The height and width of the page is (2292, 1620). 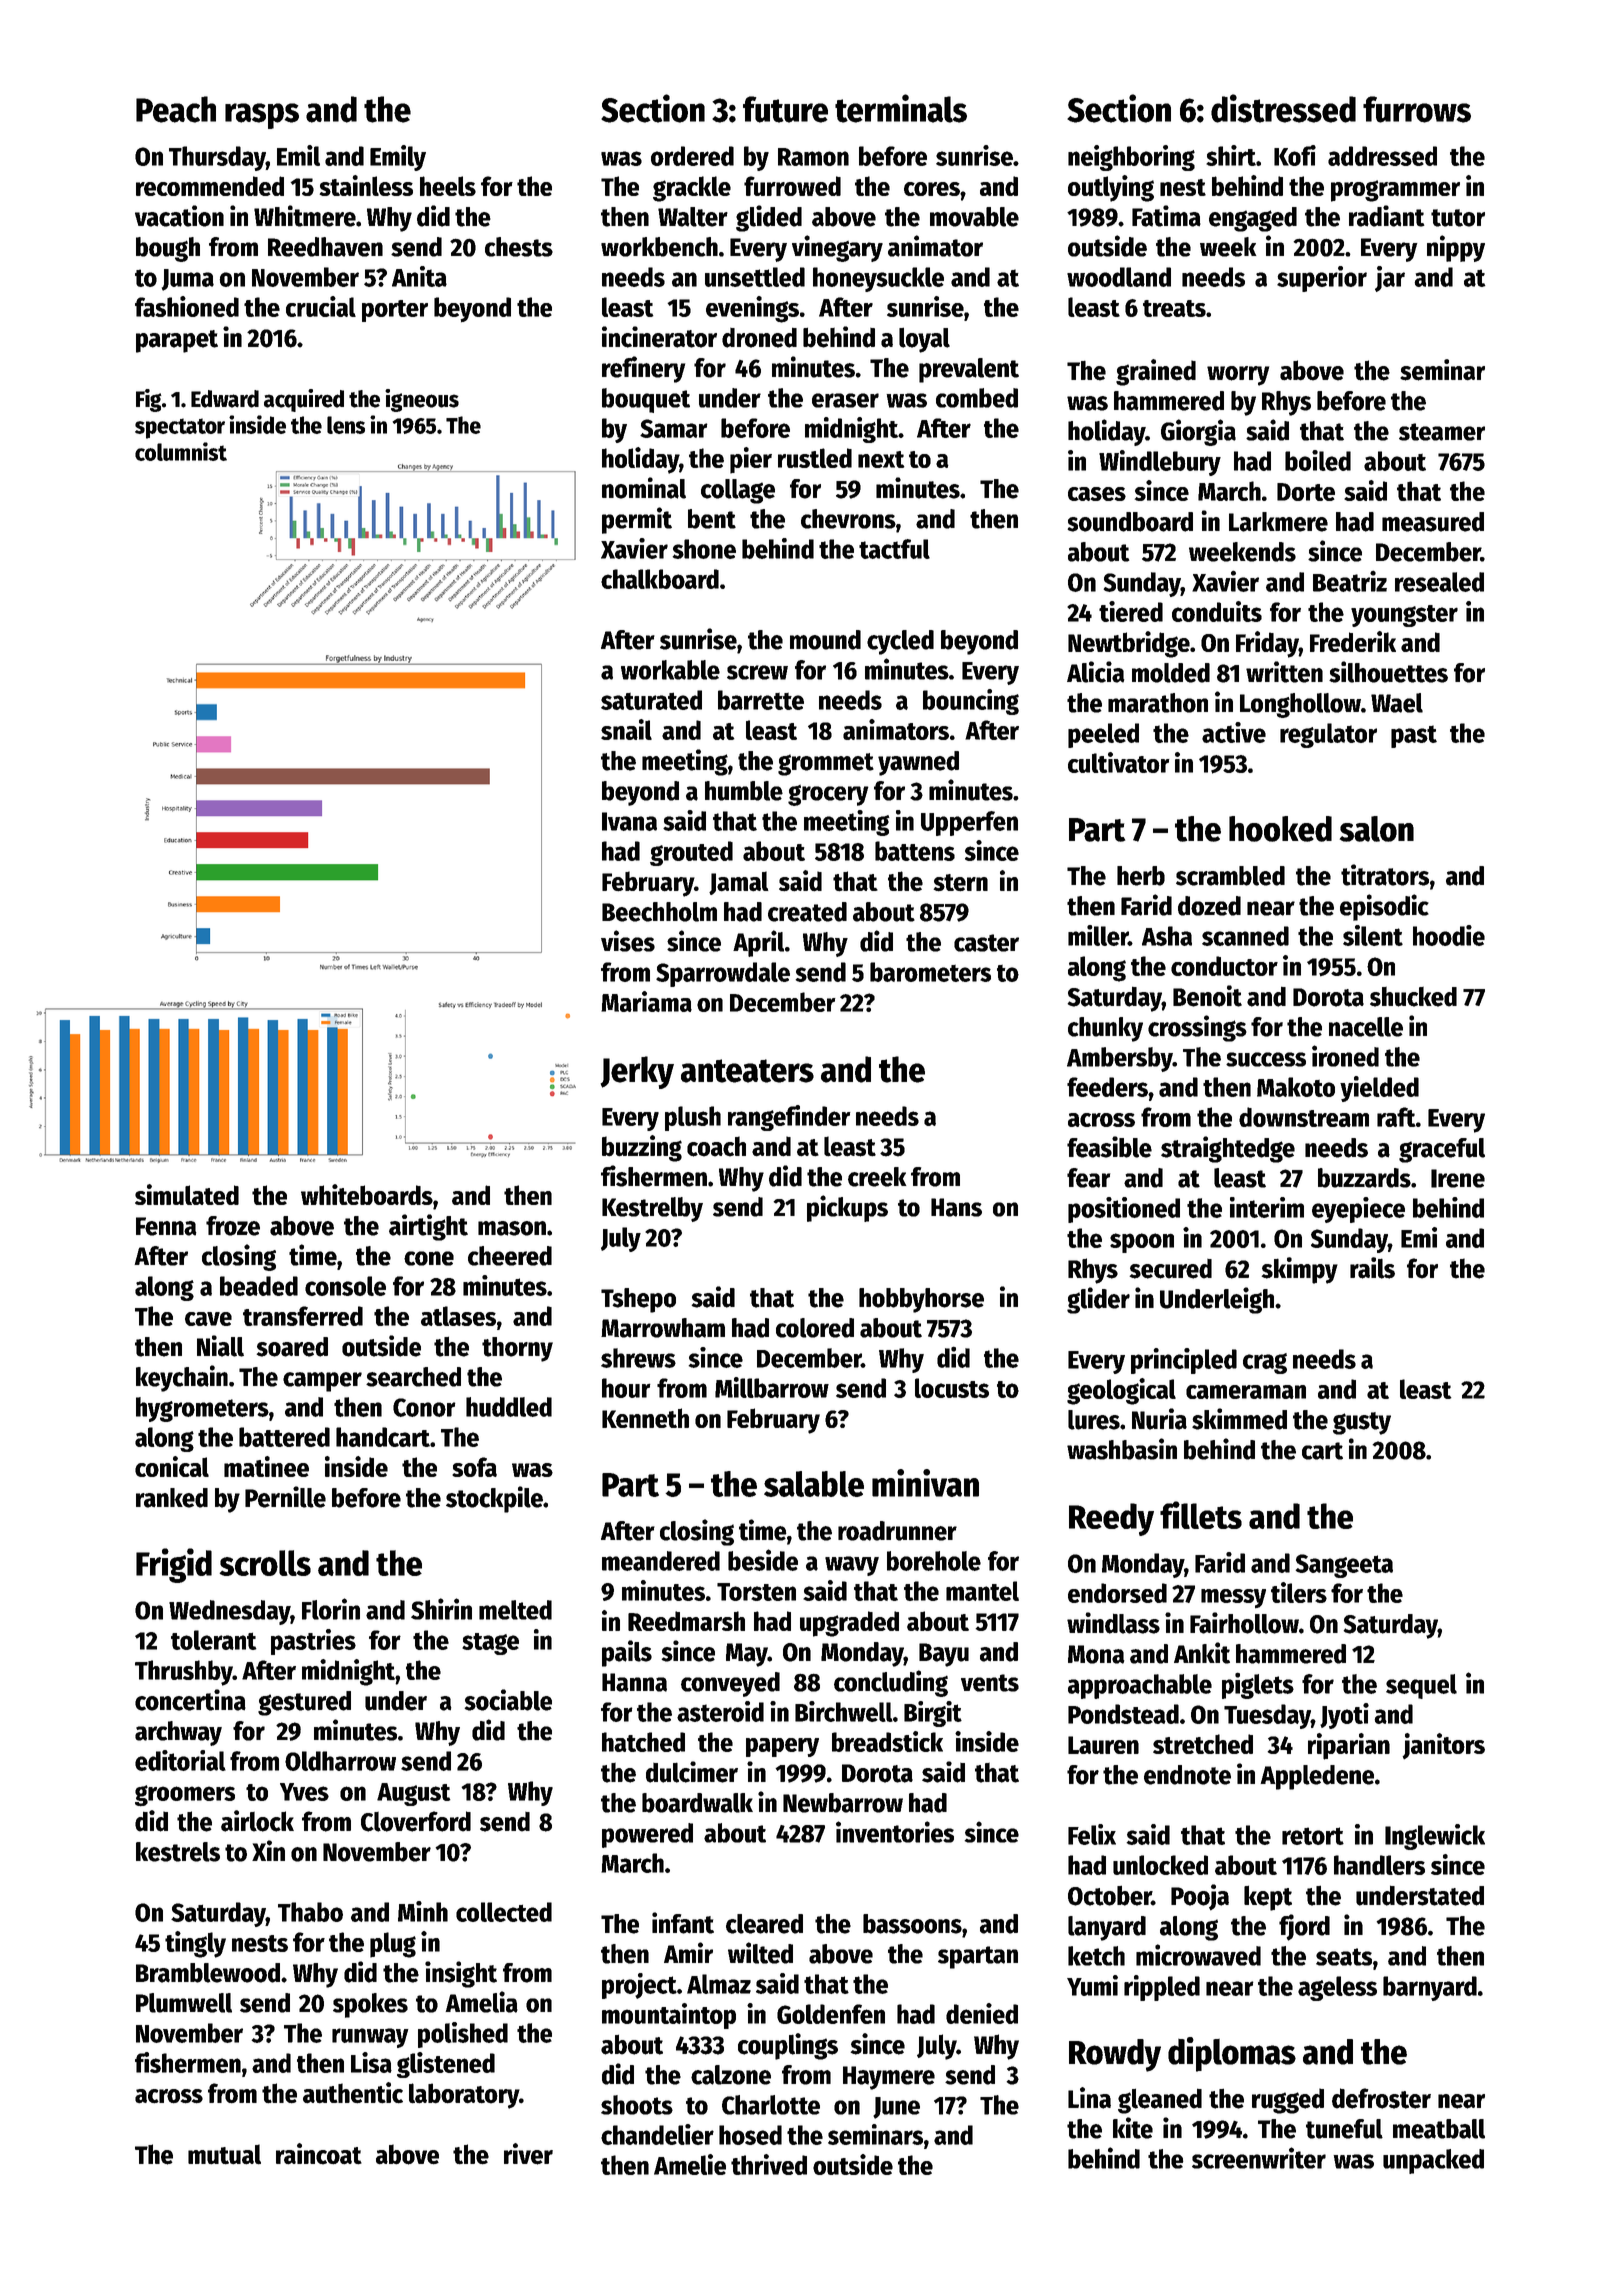 What do you see at coordinates (764, 1924) in the page?
I see `cleared` at bounding box center [764, 1924].
